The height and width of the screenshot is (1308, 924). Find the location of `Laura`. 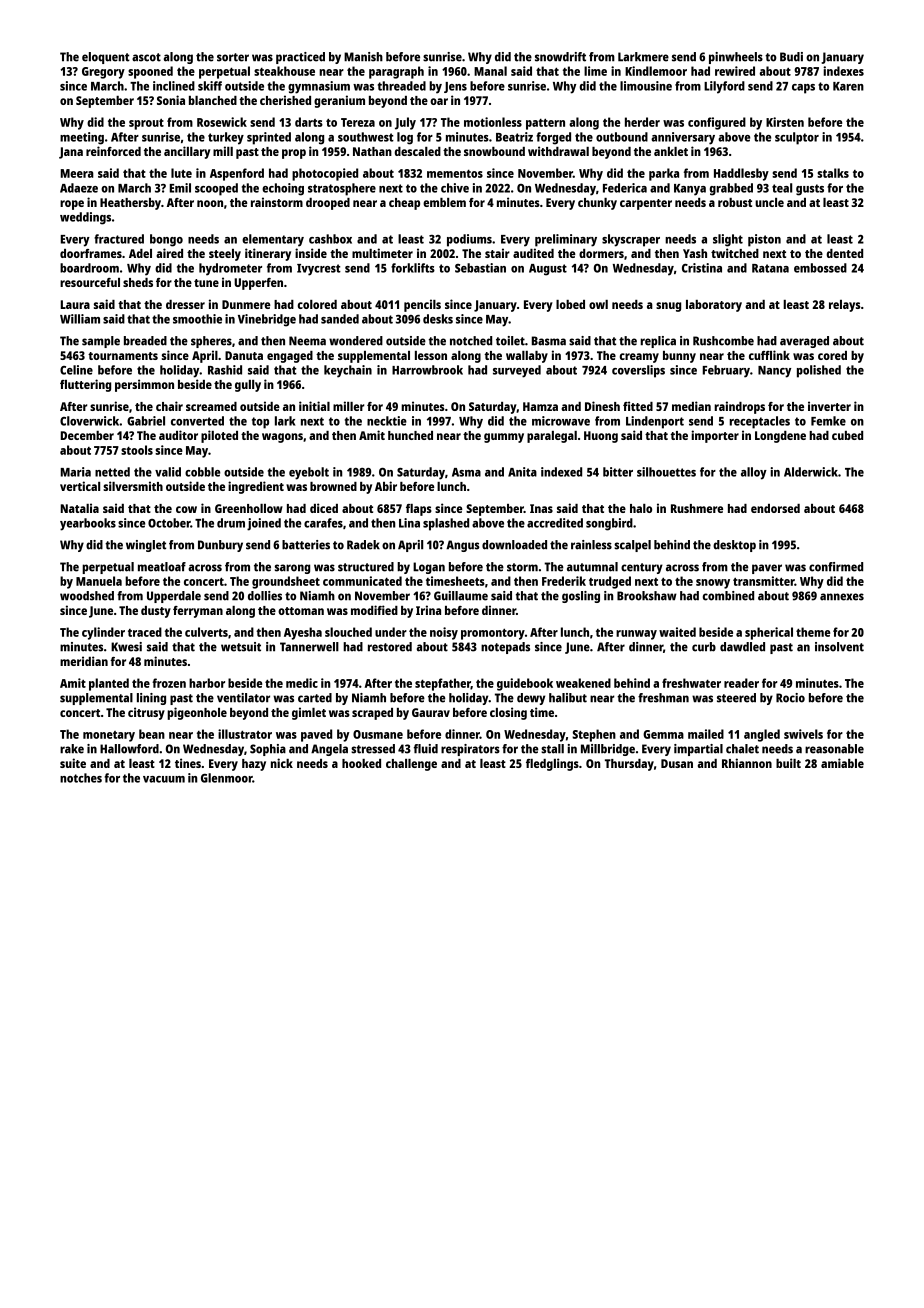

Laura is located at coordinates (75, 304).
